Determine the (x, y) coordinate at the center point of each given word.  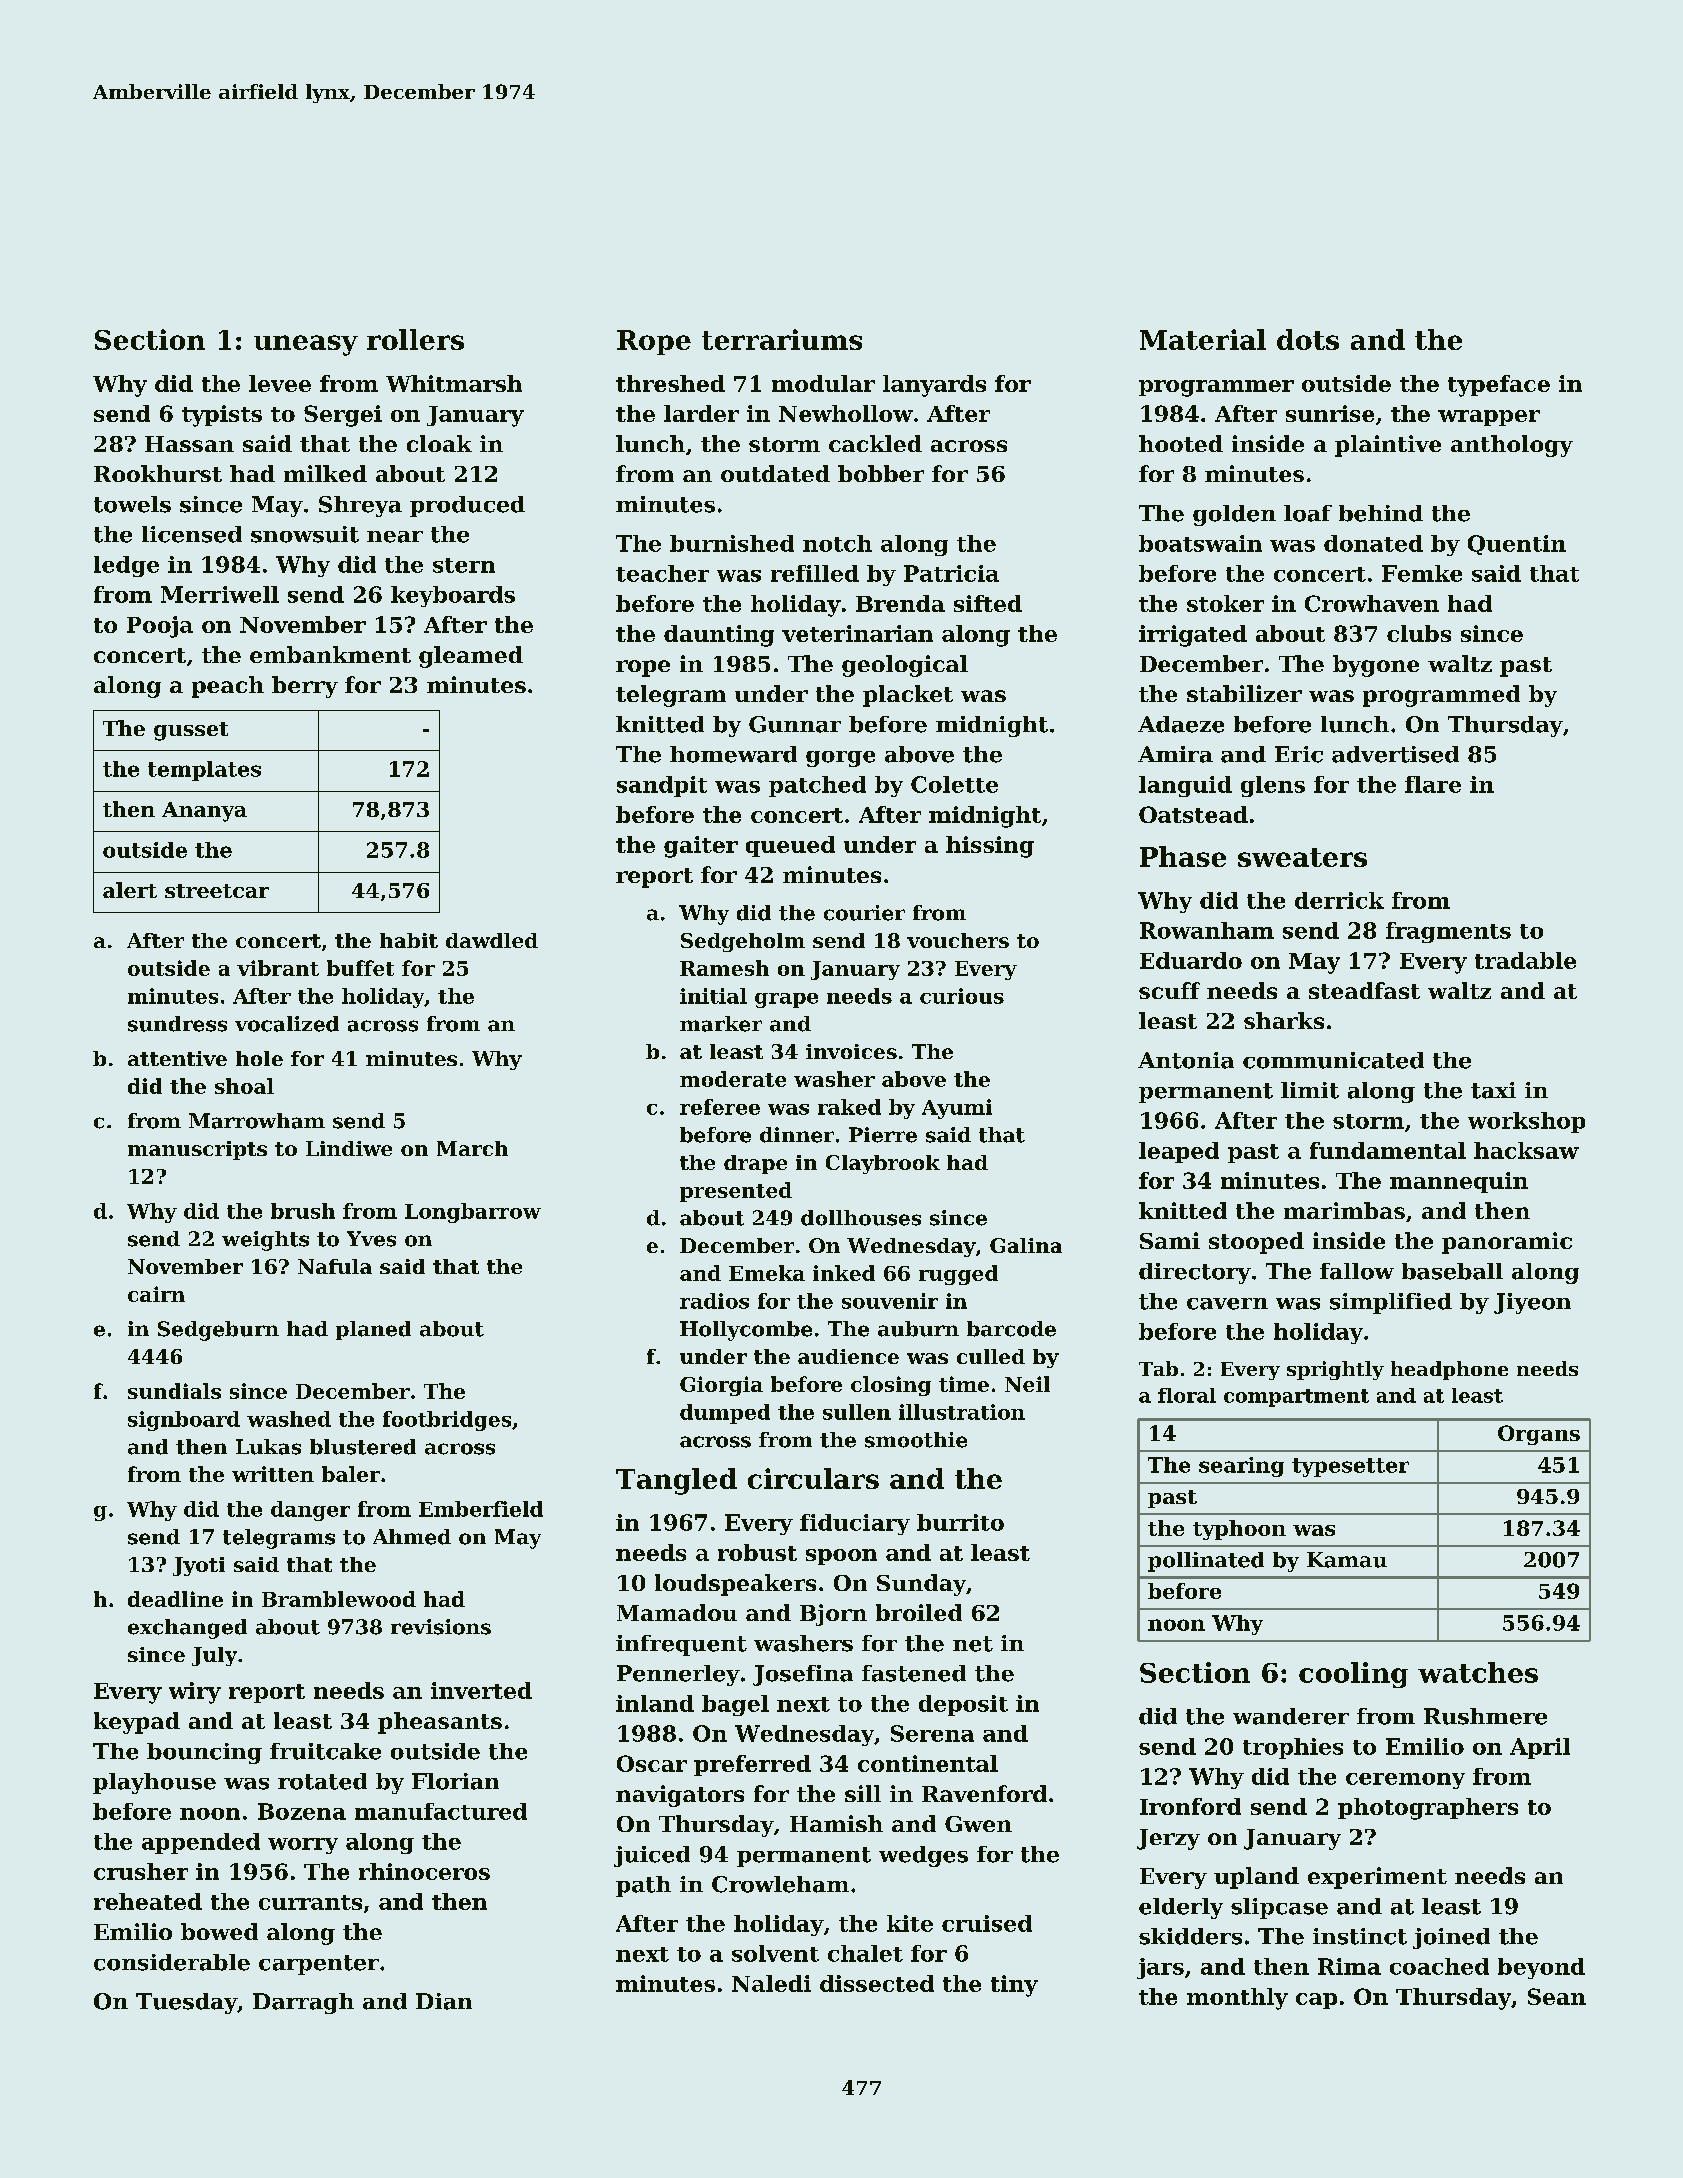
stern (464, 565)
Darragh (303, 2003)
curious (962, 996)
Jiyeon (1532, 1303)
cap (1316, 2001)
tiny (1014, 1986)
